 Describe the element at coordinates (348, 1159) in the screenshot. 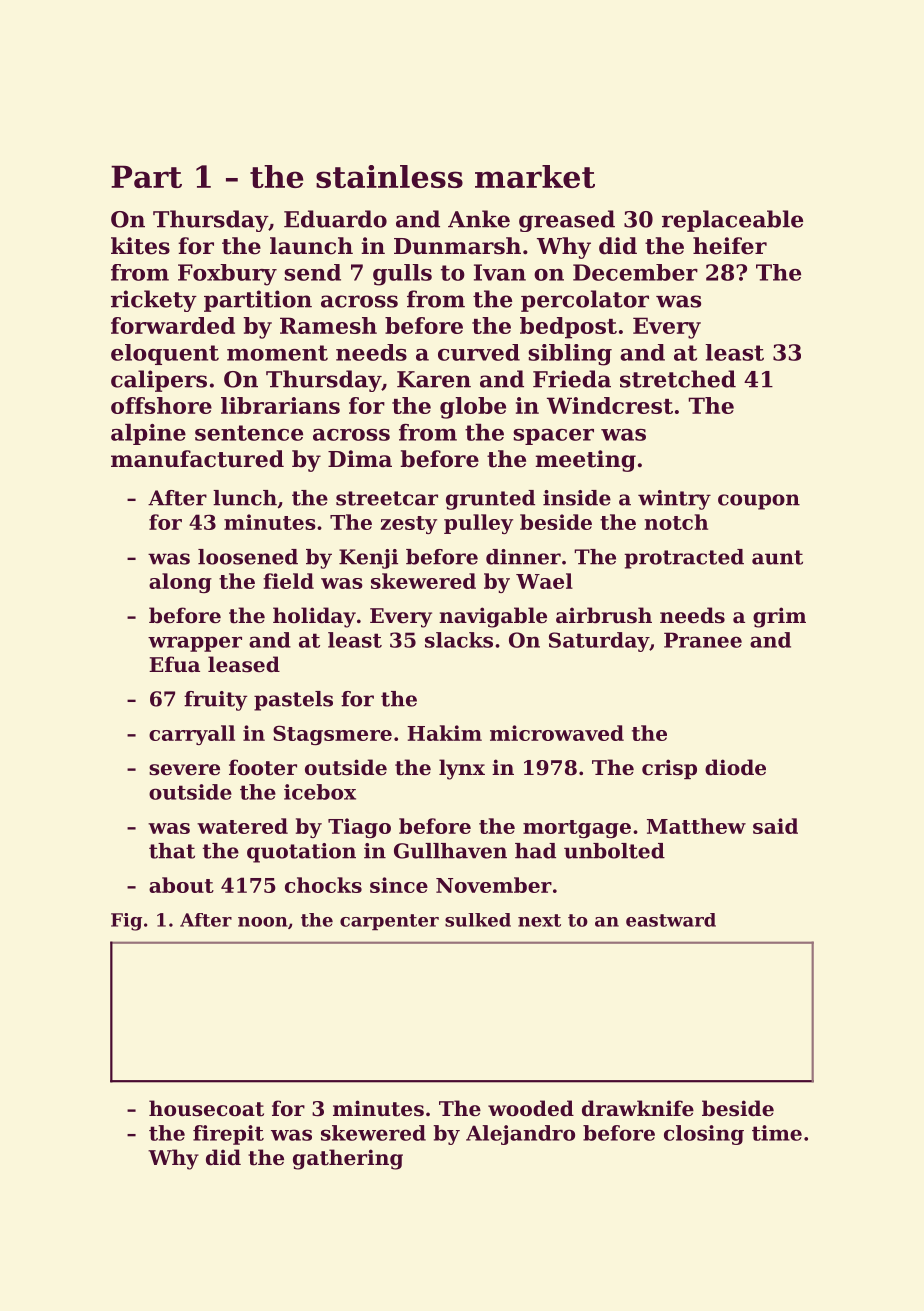

I see `gathering` at that location.
